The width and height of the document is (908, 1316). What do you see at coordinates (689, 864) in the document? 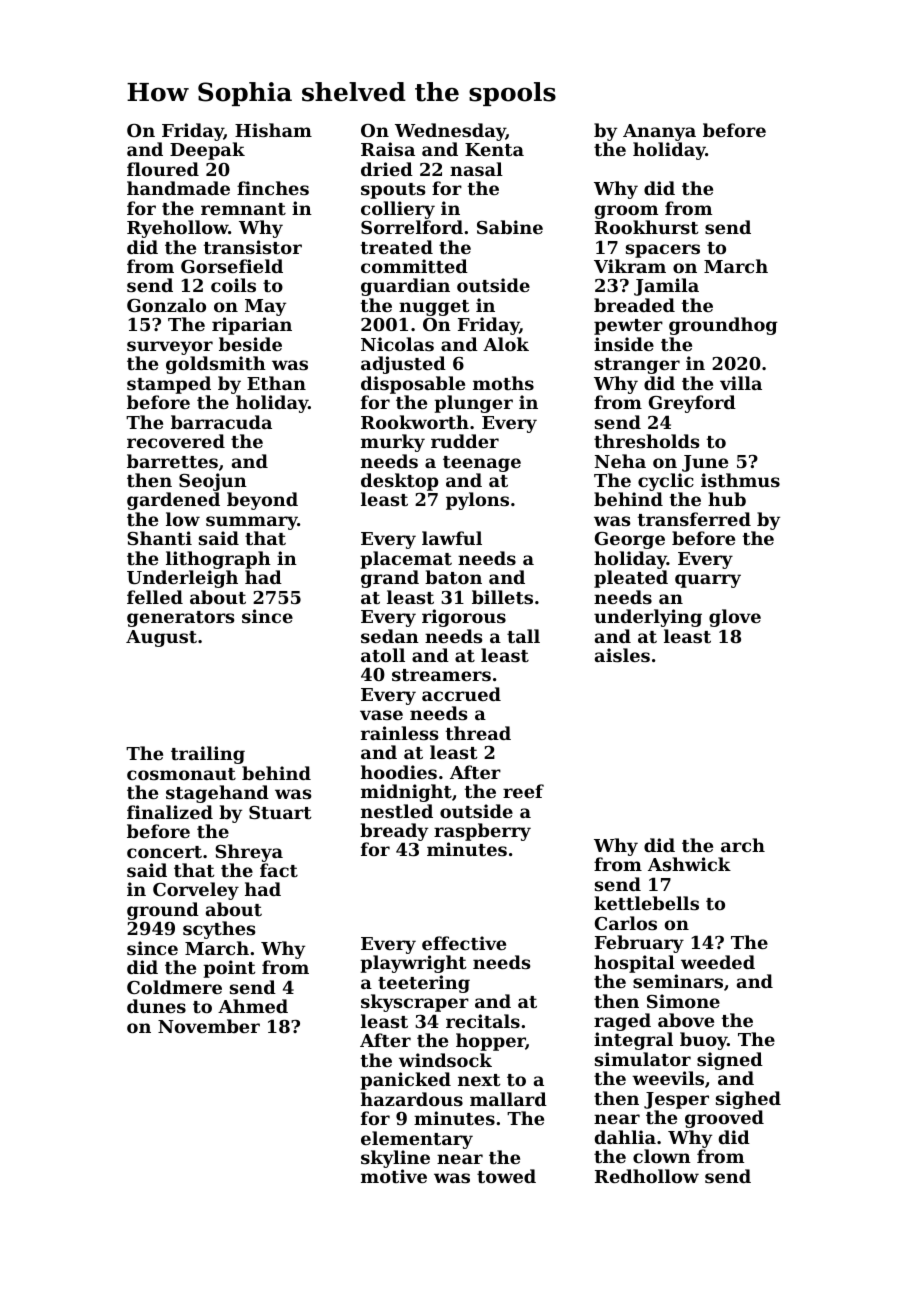
I see `Ashwick` at bounding box center [689, 864].
